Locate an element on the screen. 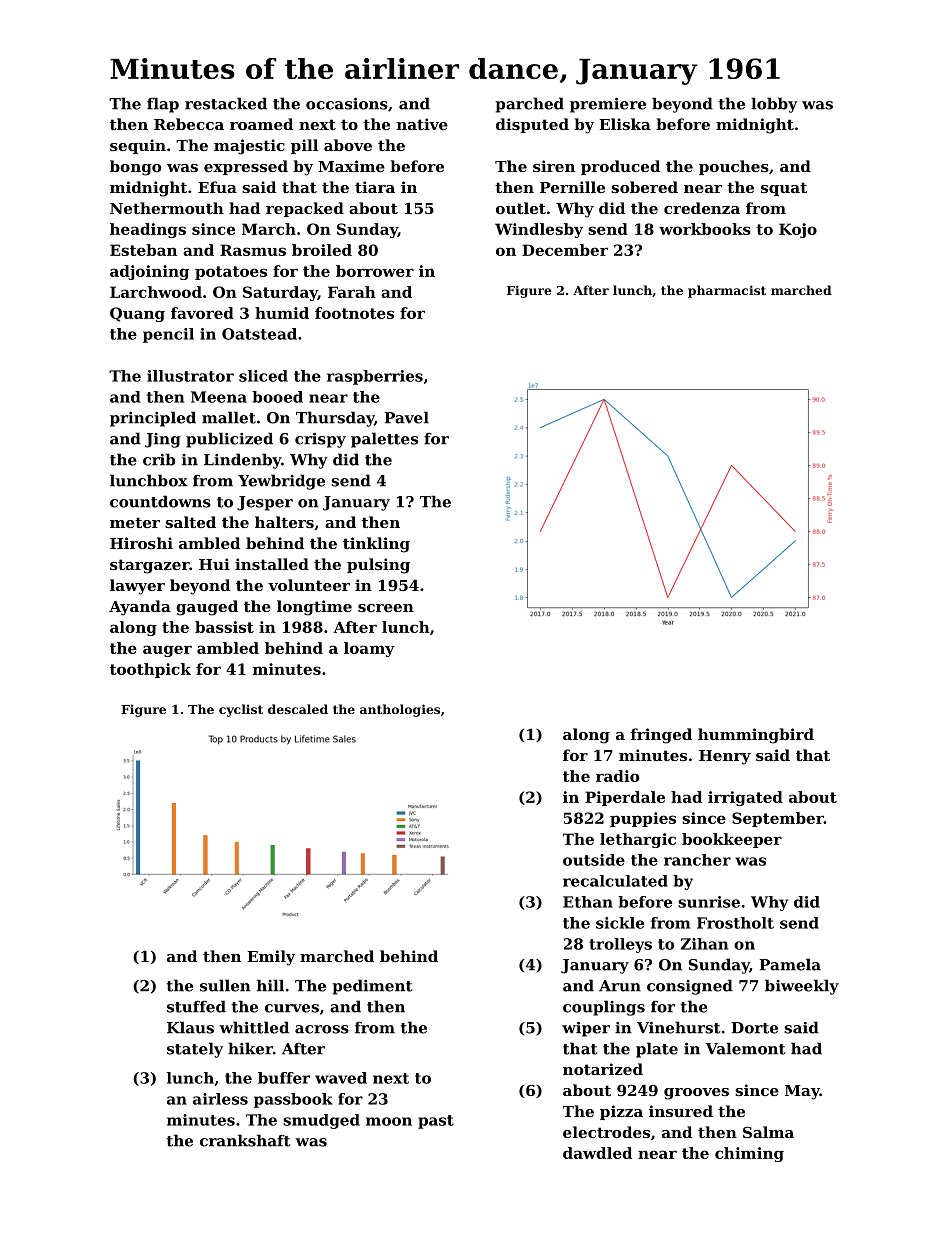  airless is located at coordinates (220, 1099).
